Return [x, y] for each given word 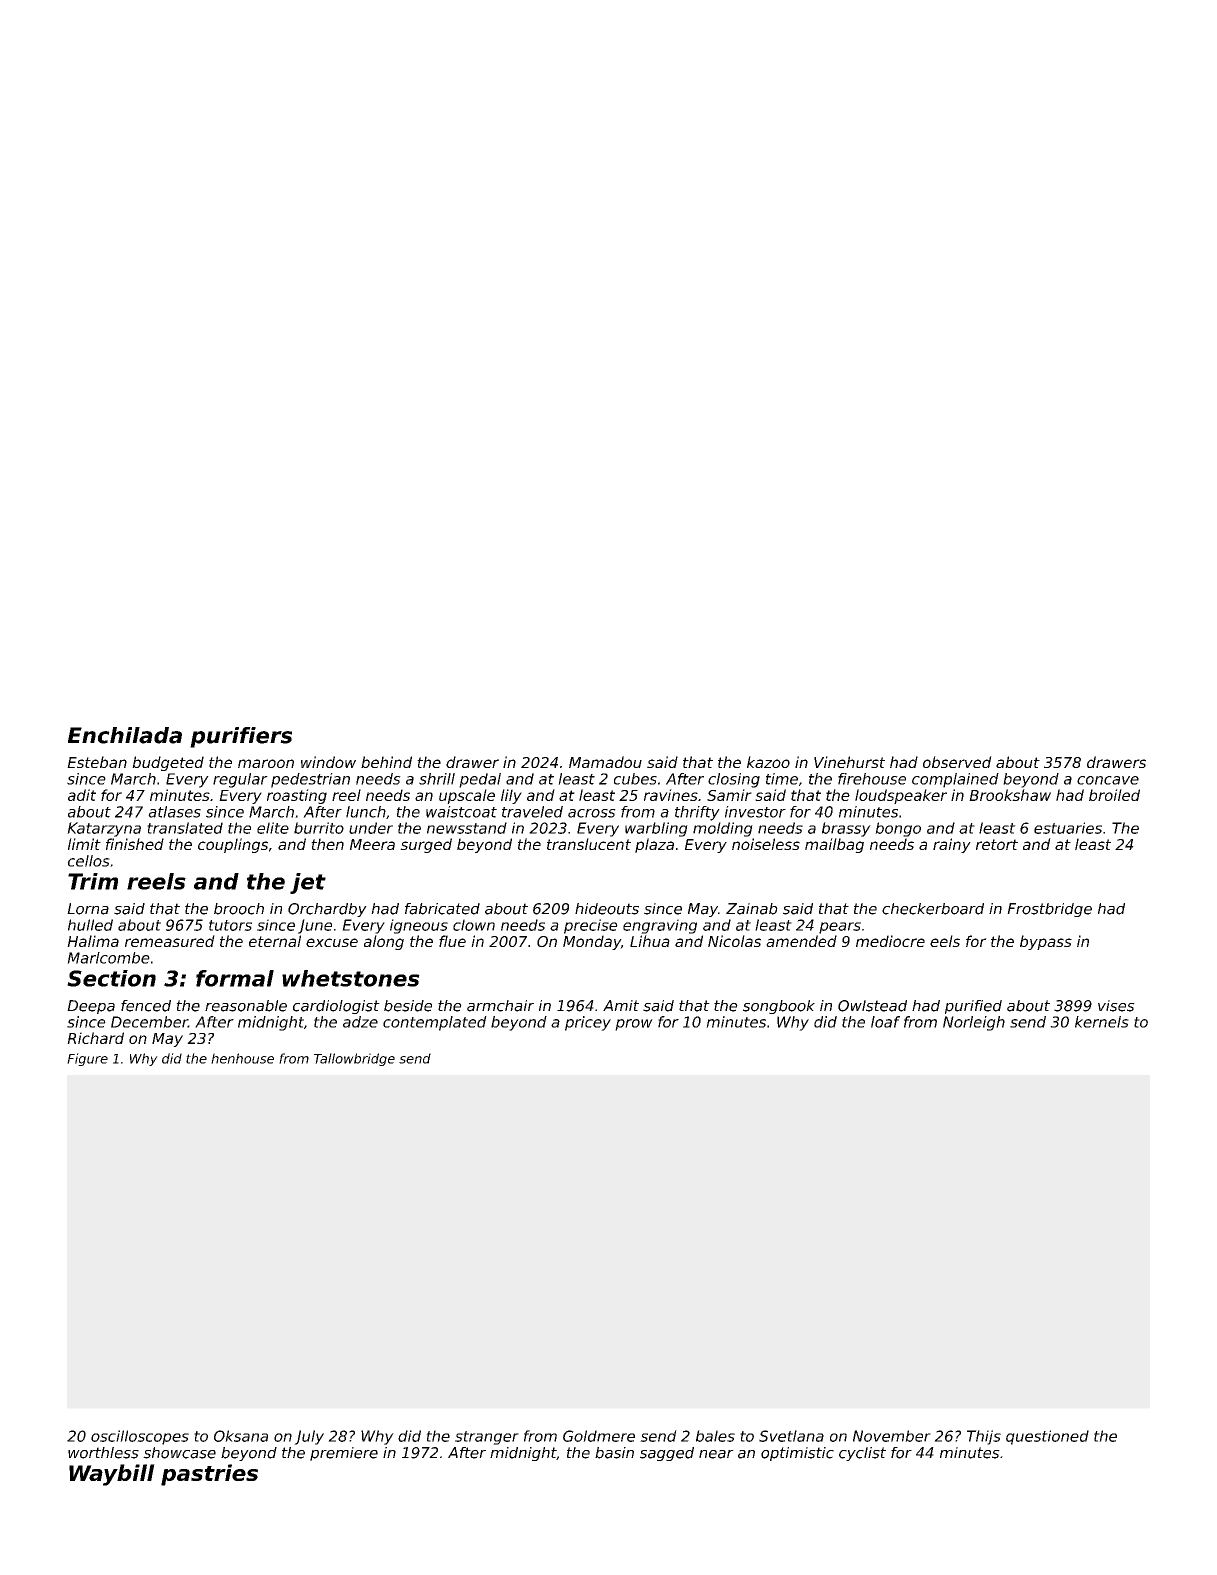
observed [957, 762]
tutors [230, 925]
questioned [1047, 1437]
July [309, 1437]
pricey [588, 1023]
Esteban [97, 762]
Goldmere [599, 1436]
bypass [1046, 942]
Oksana [241, 1436]
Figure [87, 1059]
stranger [487, 1438]
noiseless [766, 844]
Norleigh [974, 1023]
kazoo [768, 762]
